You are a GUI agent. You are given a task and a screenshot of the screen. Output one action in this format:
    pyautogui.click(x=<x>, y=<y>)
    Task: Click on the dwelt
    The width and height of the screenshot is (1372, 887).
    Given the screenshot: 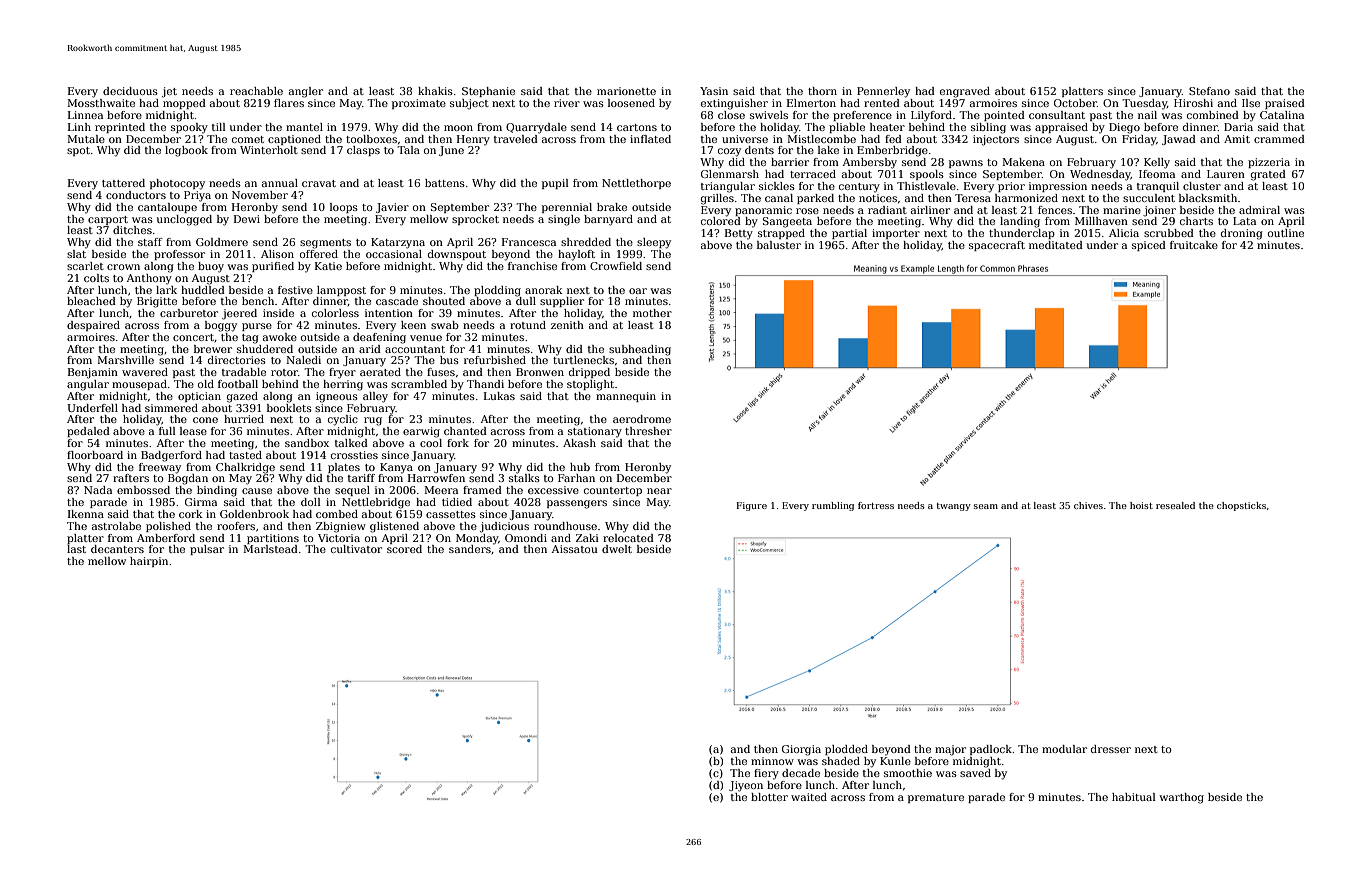 What is the action you would take?
    pyautogui.click(x=617, y=549)
